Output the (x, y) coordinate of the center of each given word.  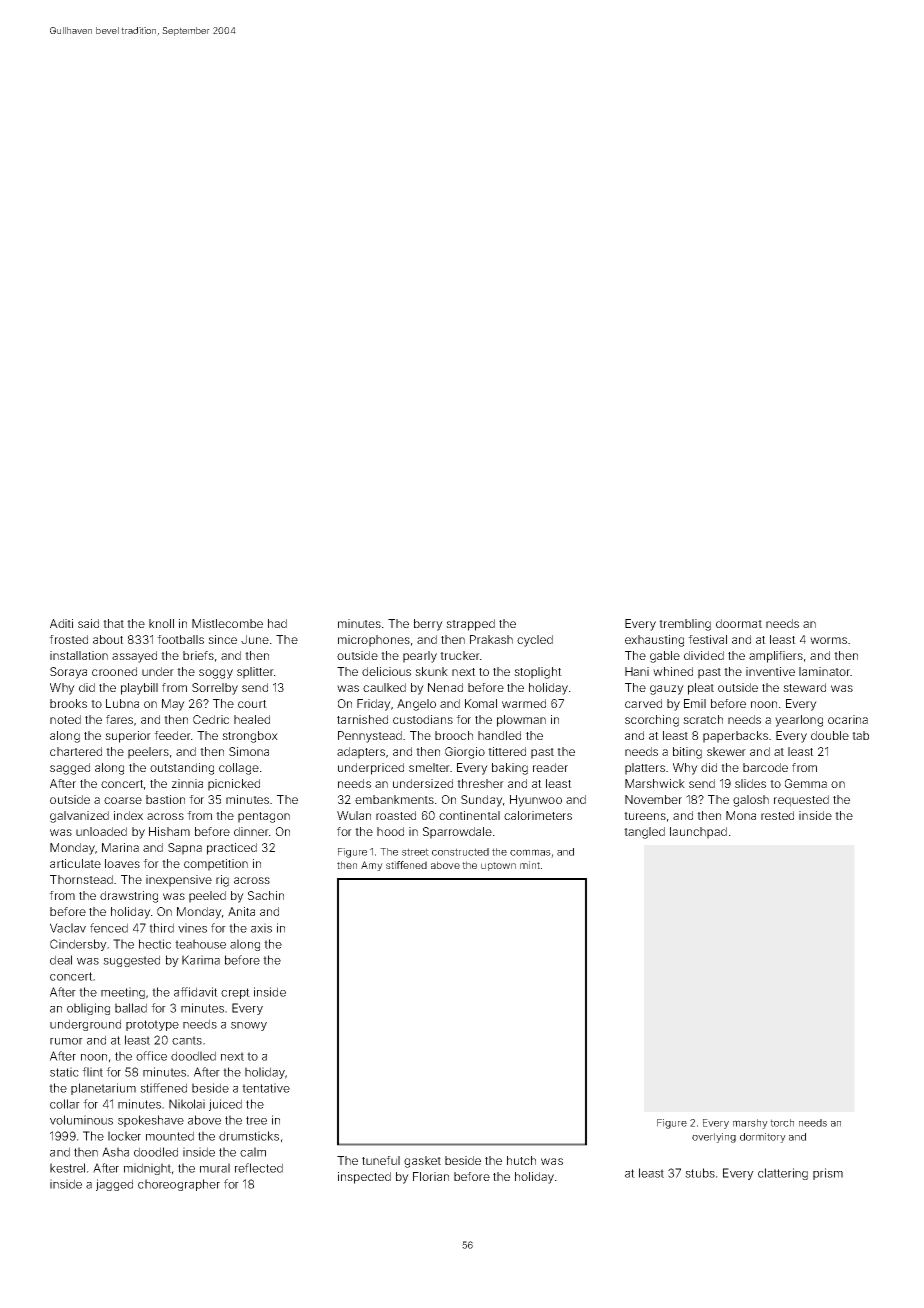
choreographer (179, 1185)
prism (828, 1174)
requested (801, 801)
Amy (372, 866)
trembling (685, 625)
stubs (700, 1173)
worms (828, 640)
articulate (75, 863)
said (88, 623)
